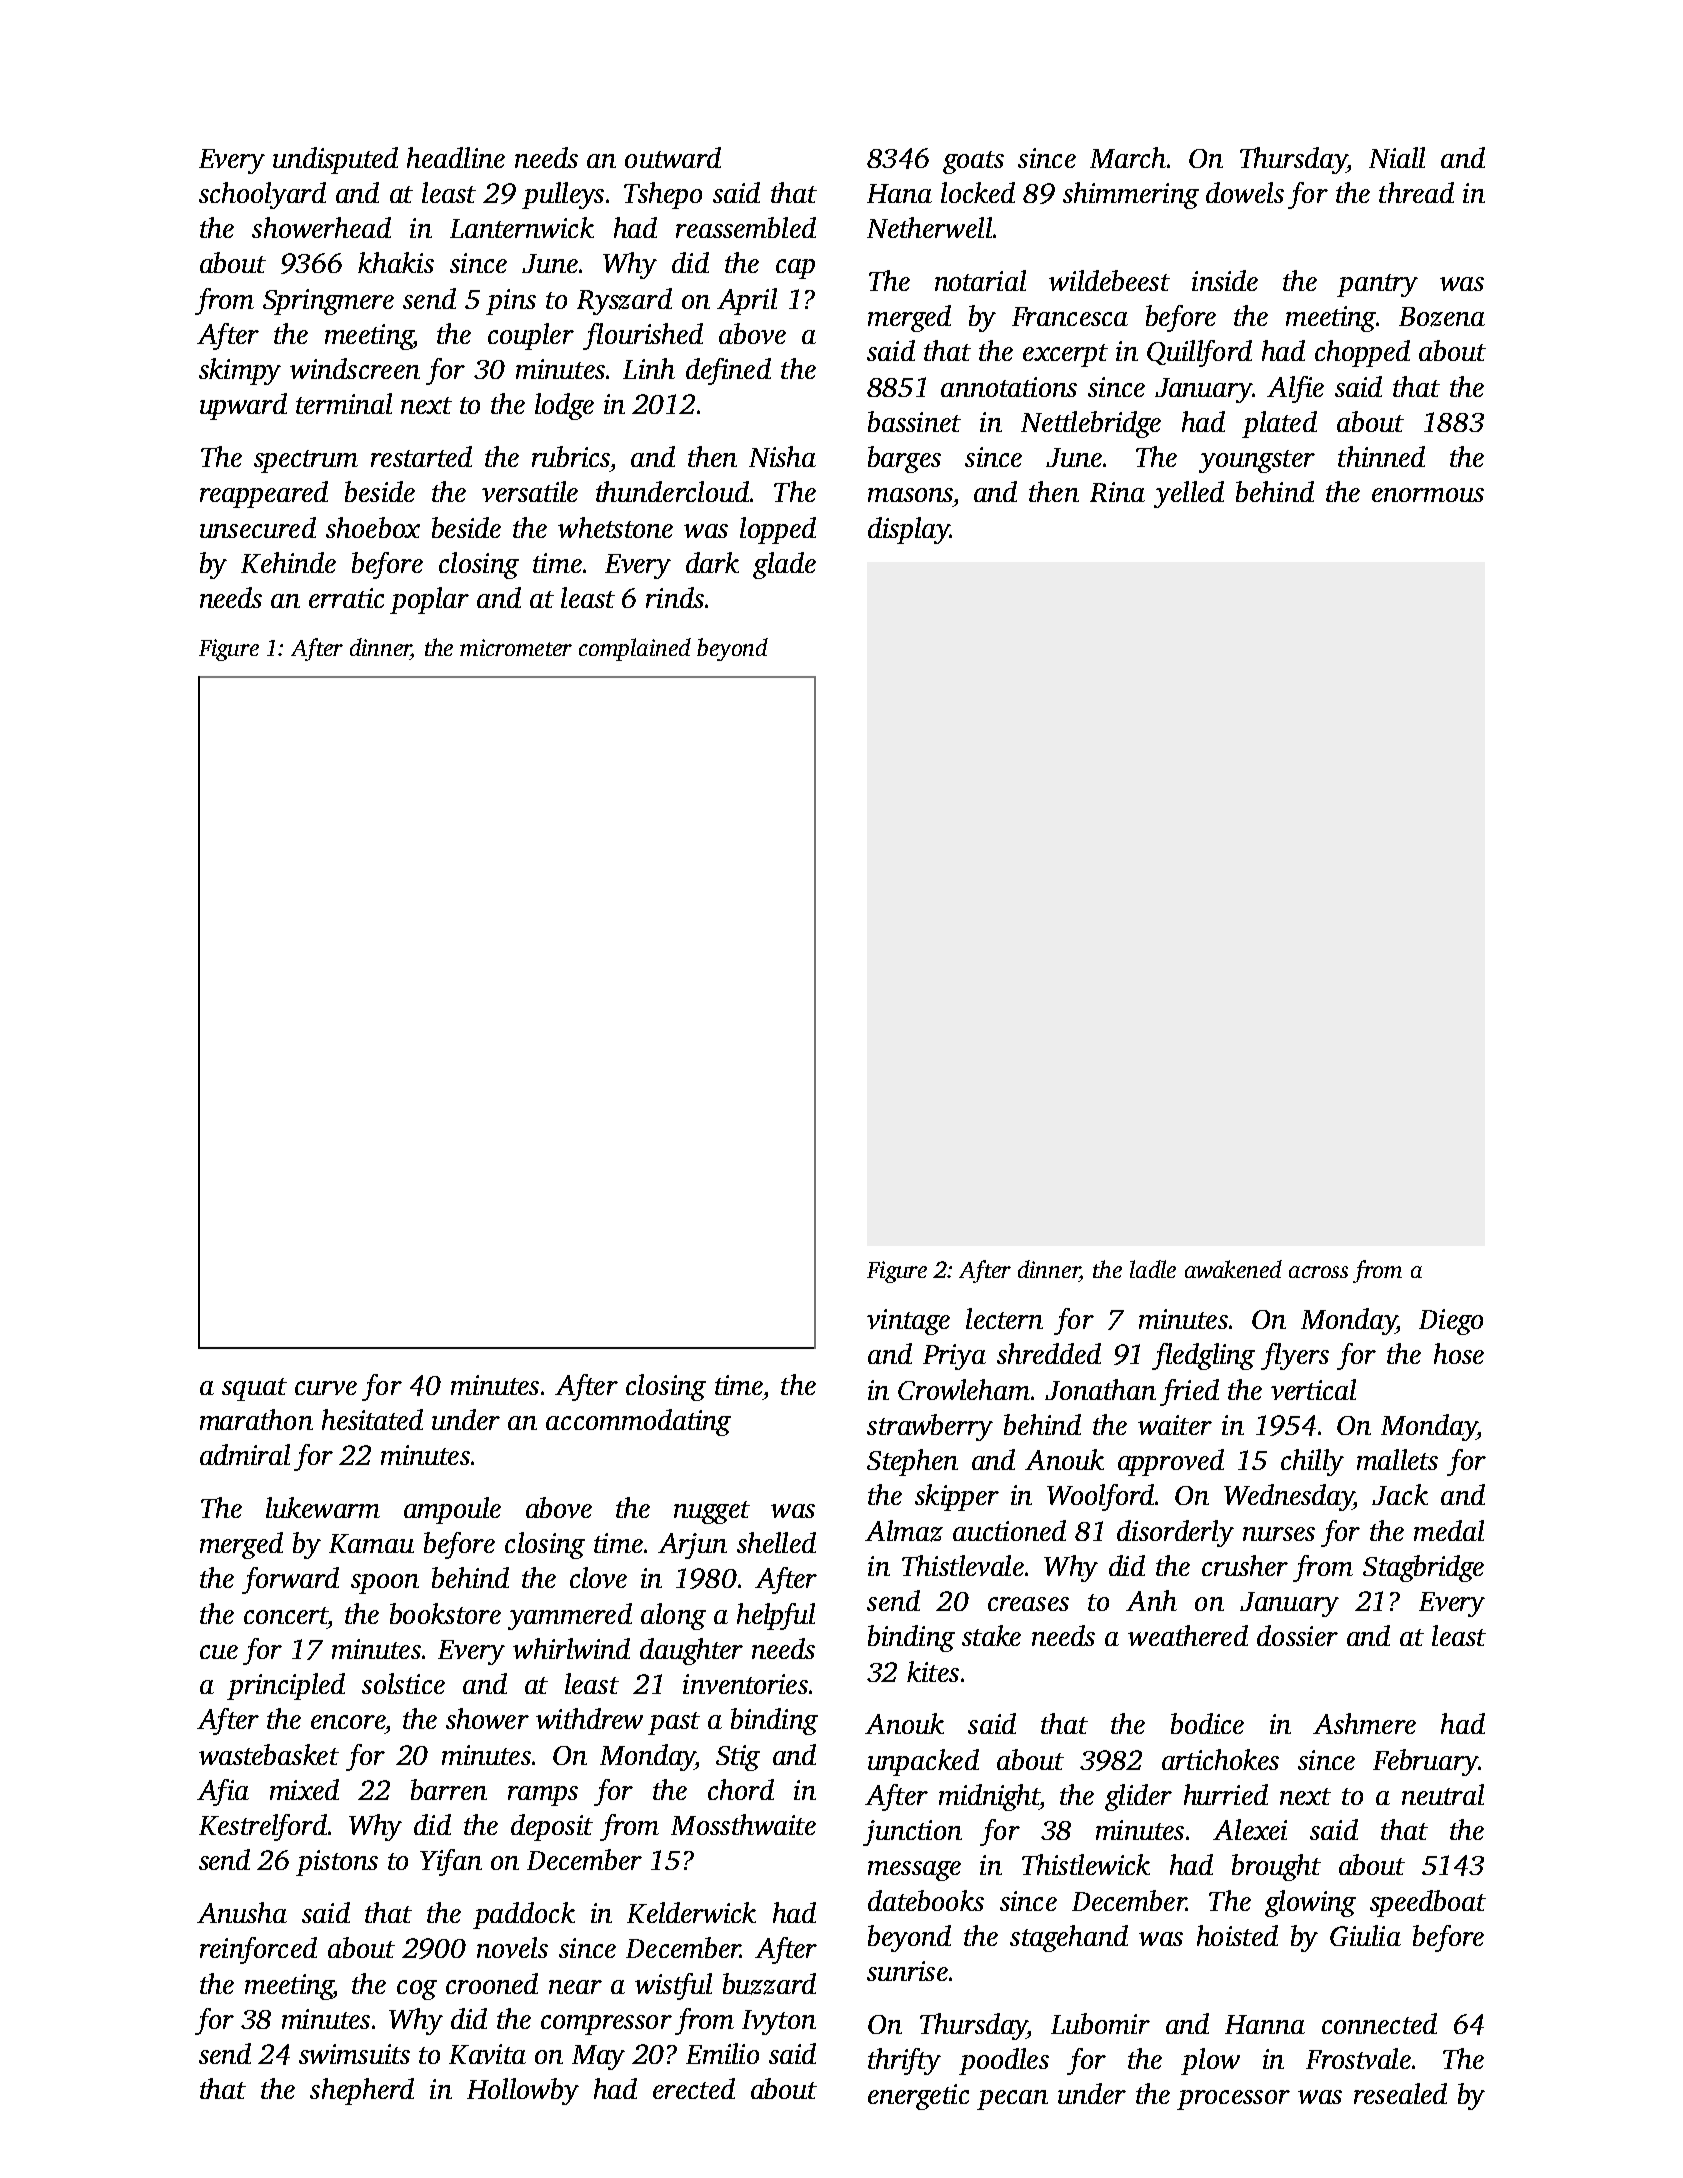 This document has height=2178, width=1683. I want to click on micrometer, so click(516, 647).
